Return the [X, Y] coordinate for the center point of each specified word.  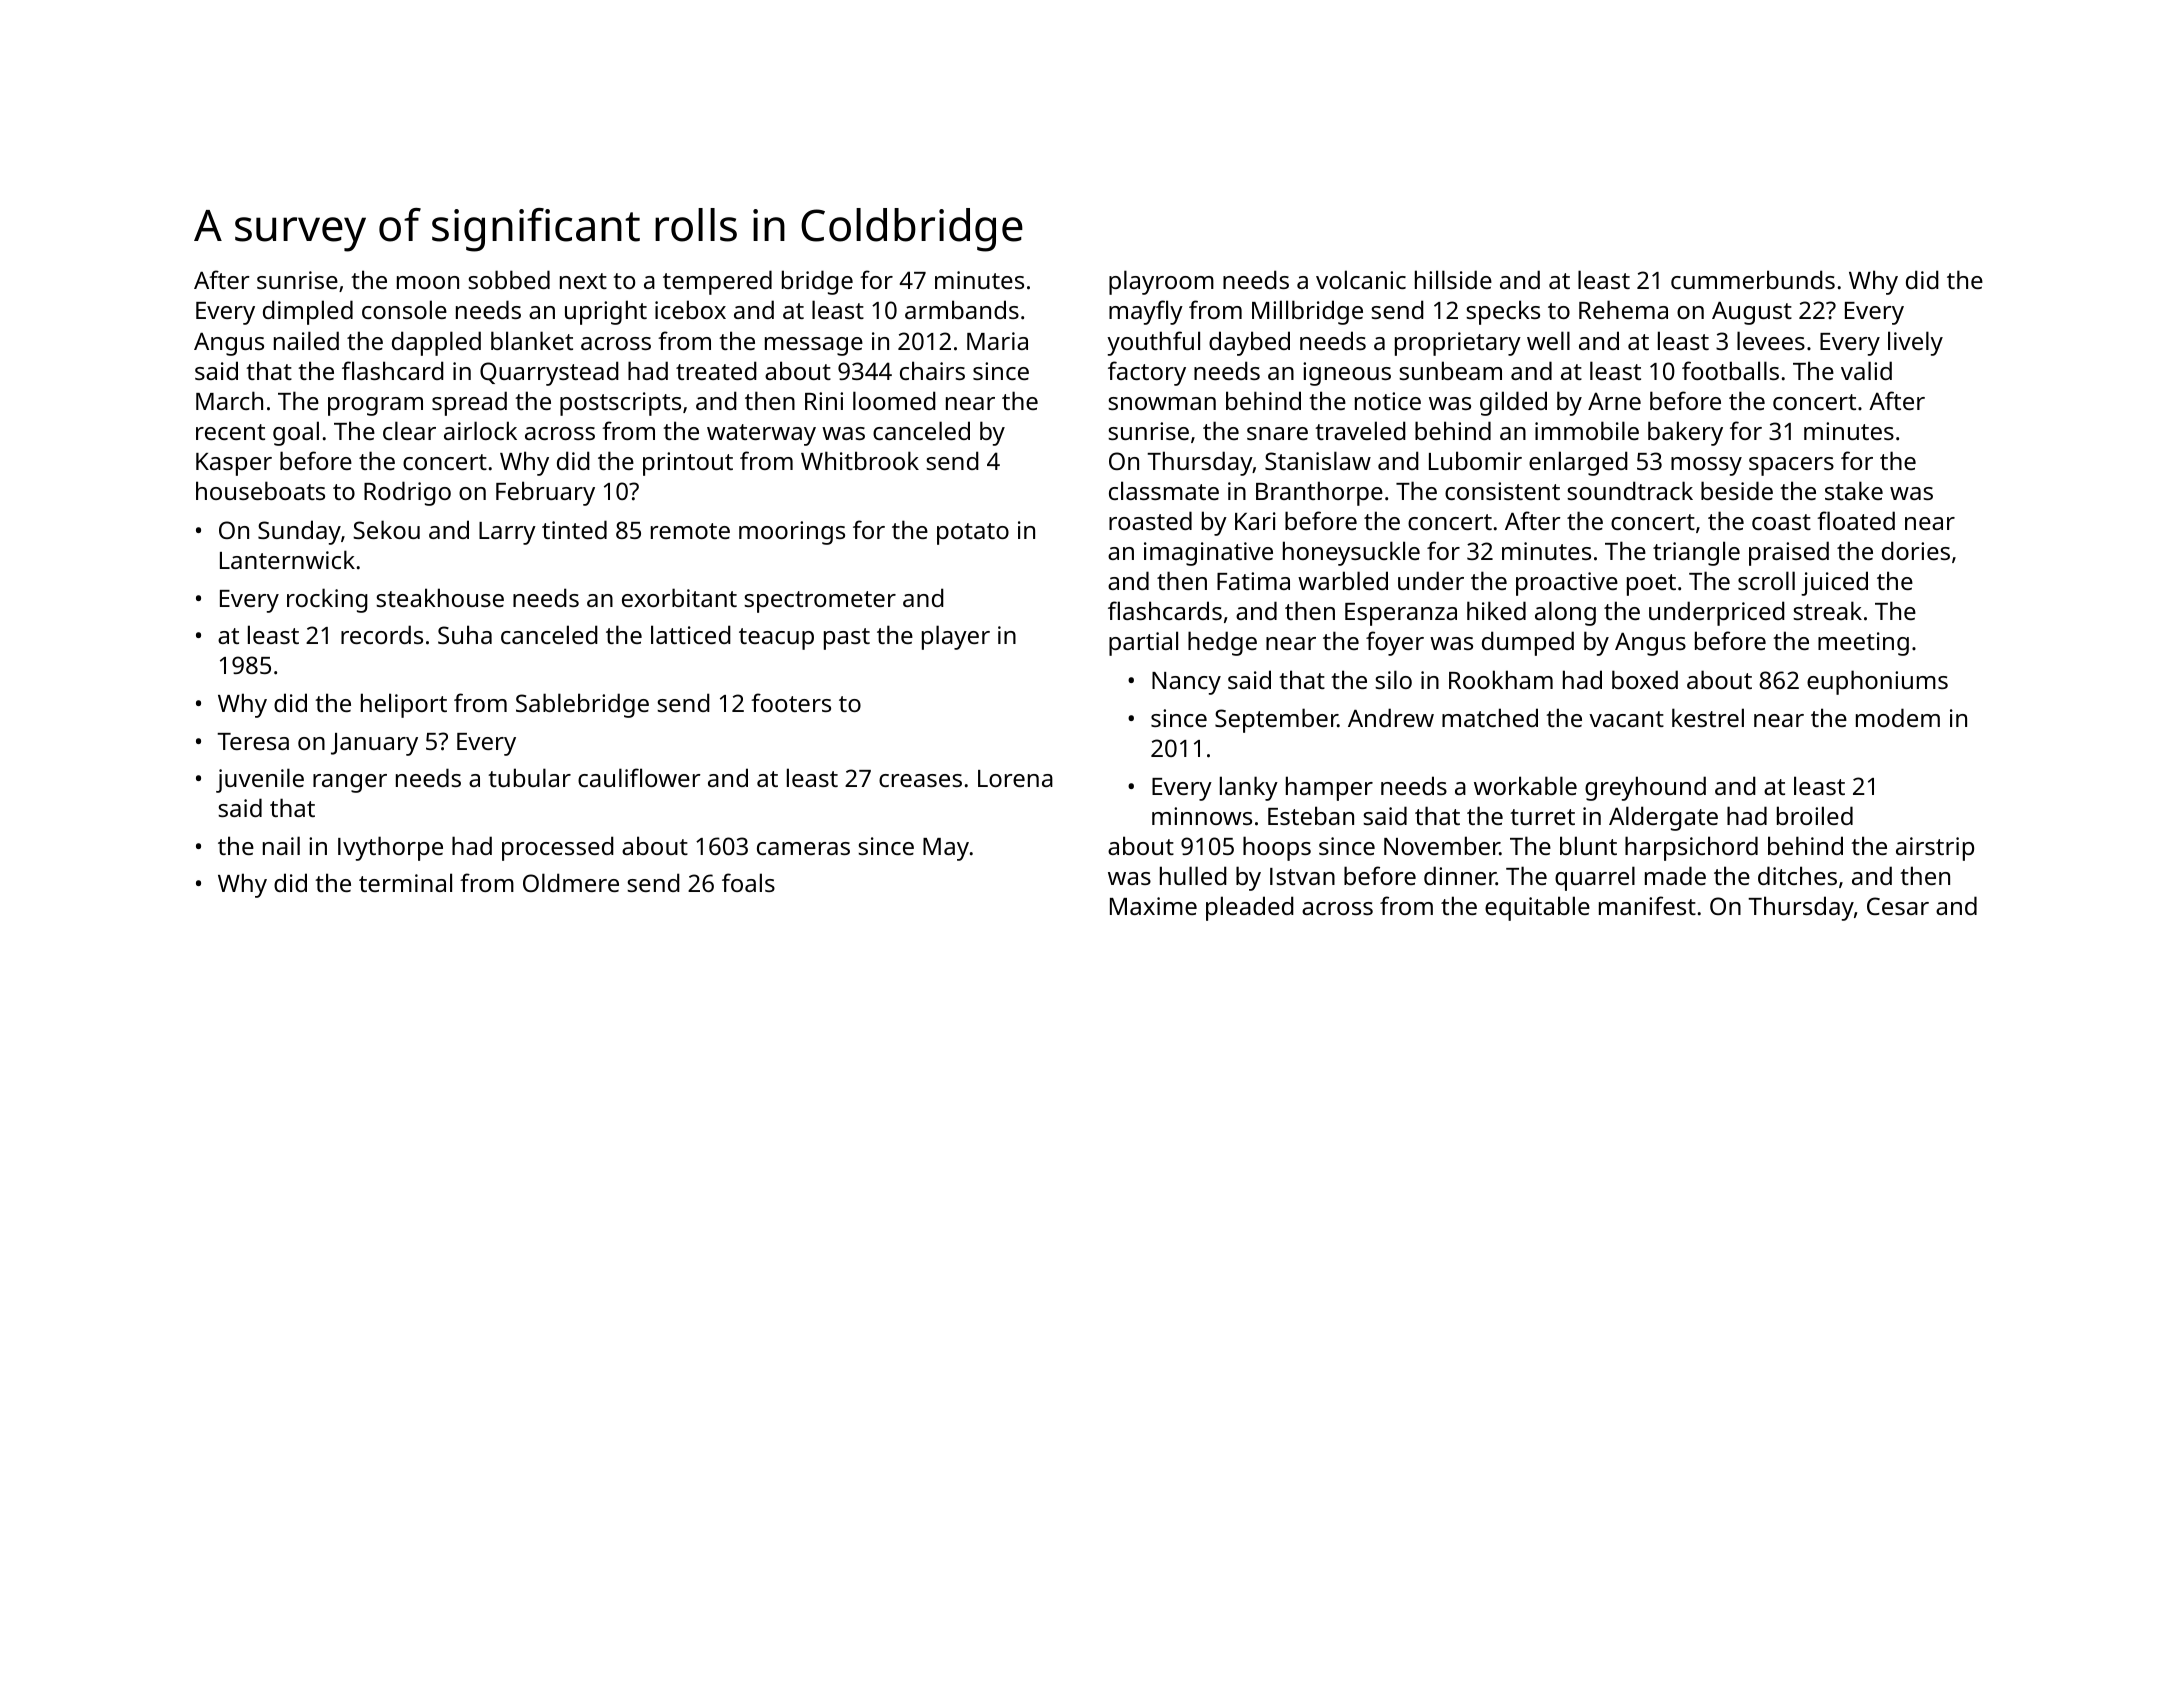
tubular [529, 777]
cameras [803, 848]
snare [1277, 433]
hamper [1329, 788]
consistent [1502, 491]
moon [428, 282]
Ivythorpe [390, 848]
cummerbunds [1753, 279]
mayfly [1146, 312]
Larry [507, 533]
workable [1525, 785]
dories [1916, 550]
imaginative [1208, 554]
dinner [1460, 875]
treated [716, 370]
